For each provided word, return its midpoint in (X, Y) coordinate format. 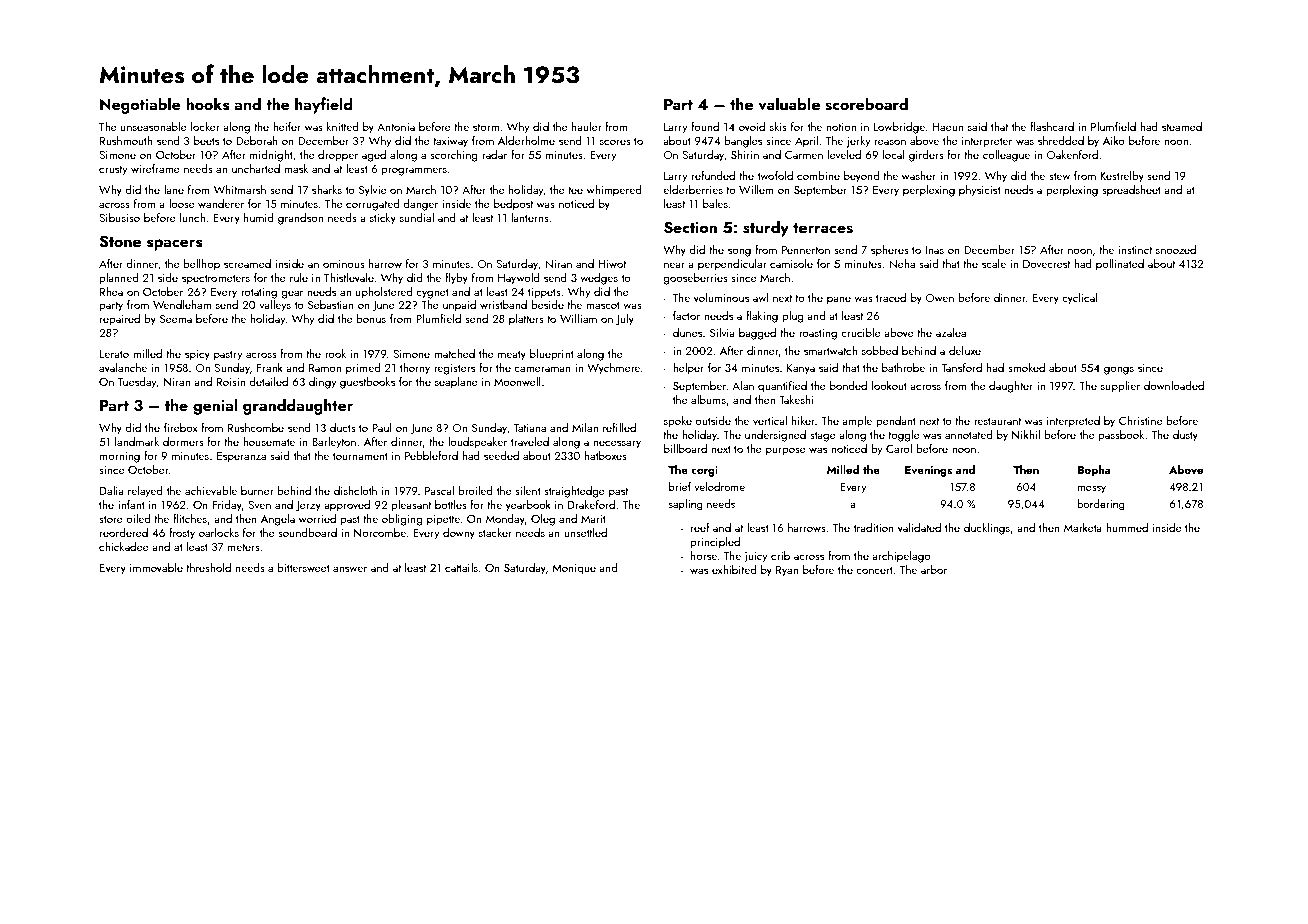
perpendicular (732, 265)
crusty (113, 171)
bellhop (201, 265)
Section (690, 227)
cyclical (1079, 299)
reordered (124, 532)
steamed (1182, 126)
